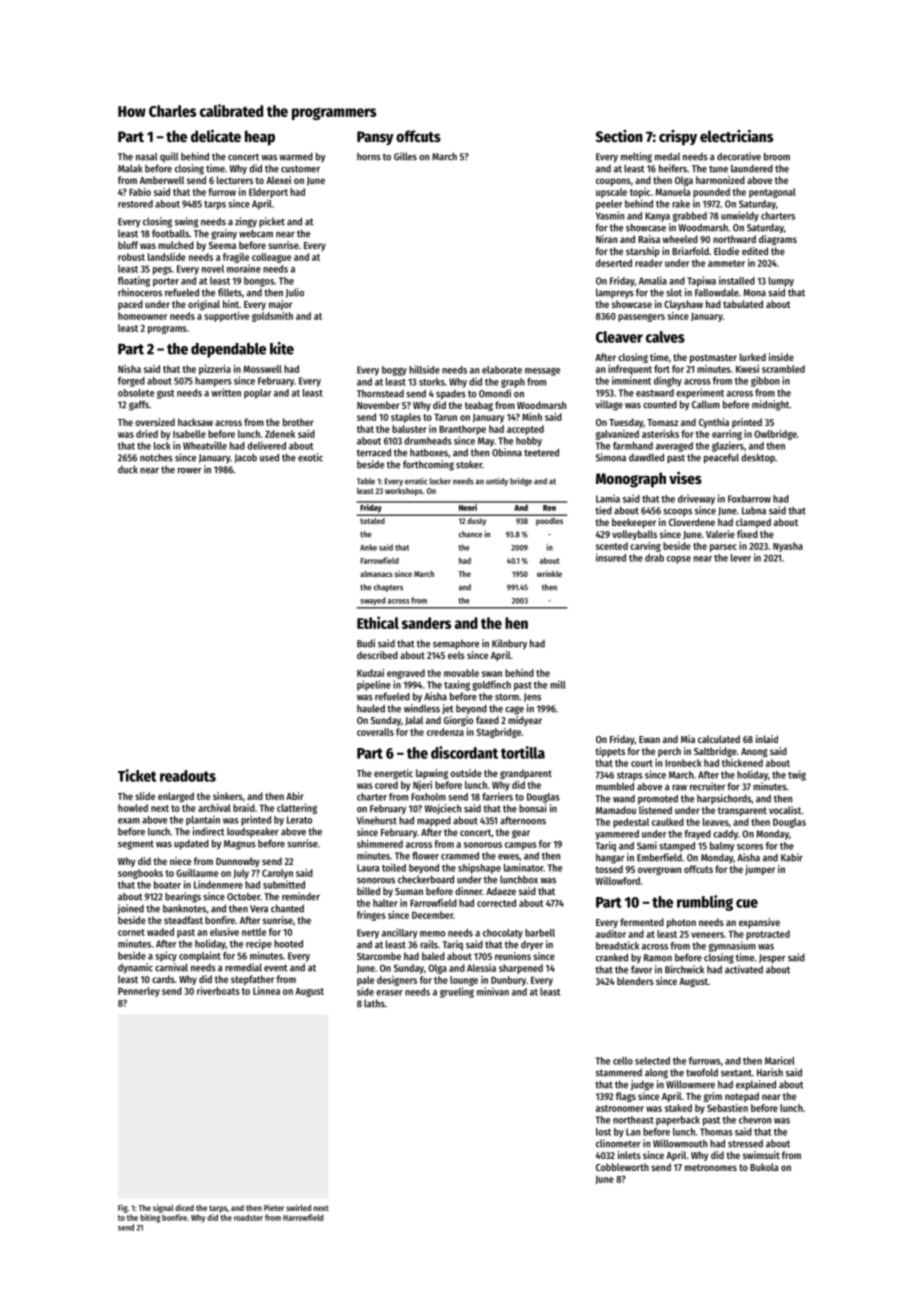 This image has width=924, height=1308. Describe the element at coordinates (188, 776) in the image. I see `readouts` at that location.
